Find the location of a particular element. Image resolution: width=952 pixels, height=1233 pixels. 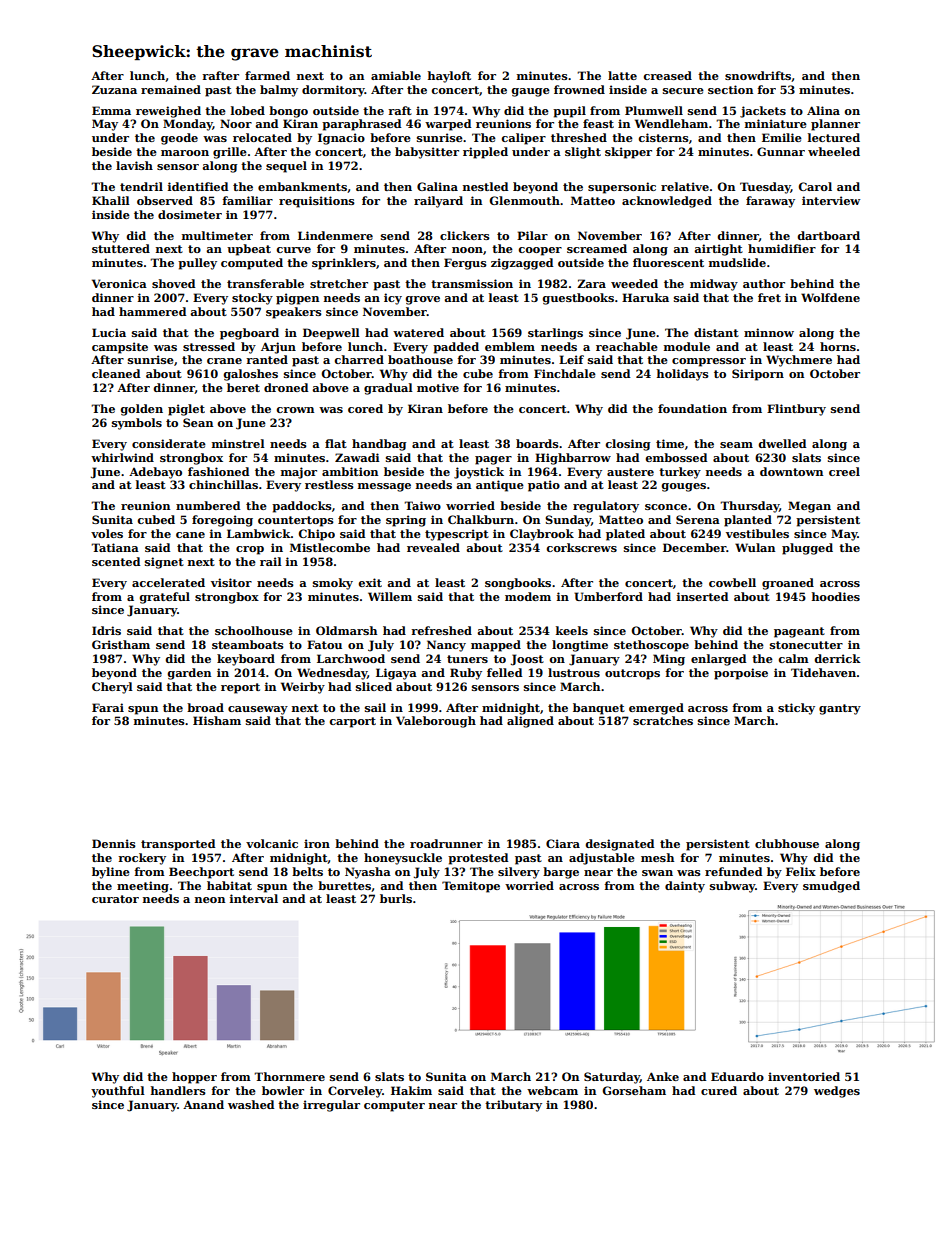

songbooks is located at coordinates (518, 584).
